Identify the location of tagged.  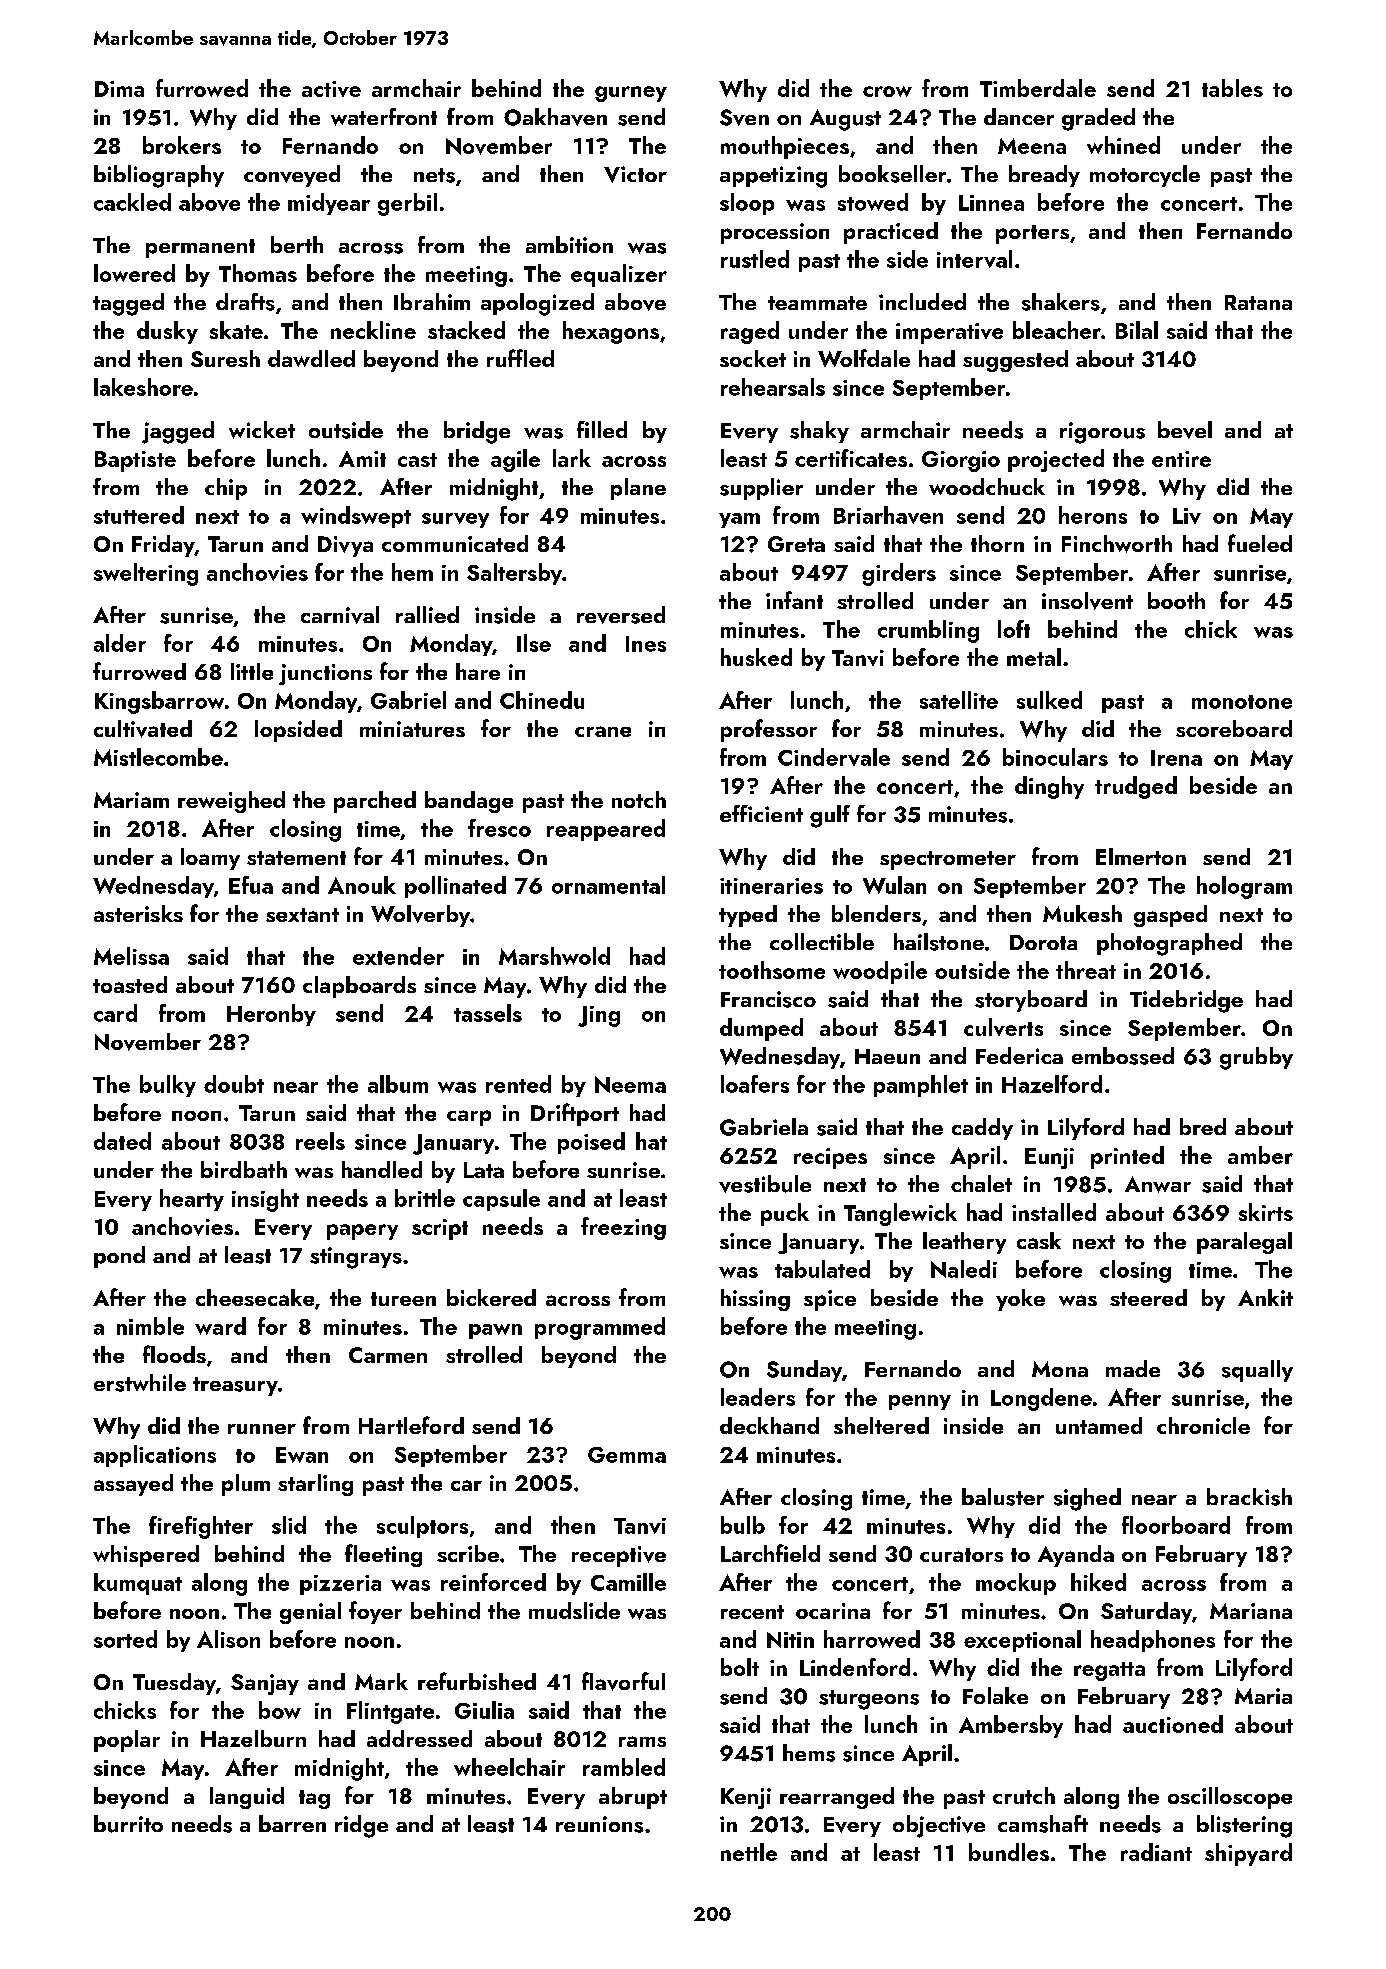
(128, 304).
